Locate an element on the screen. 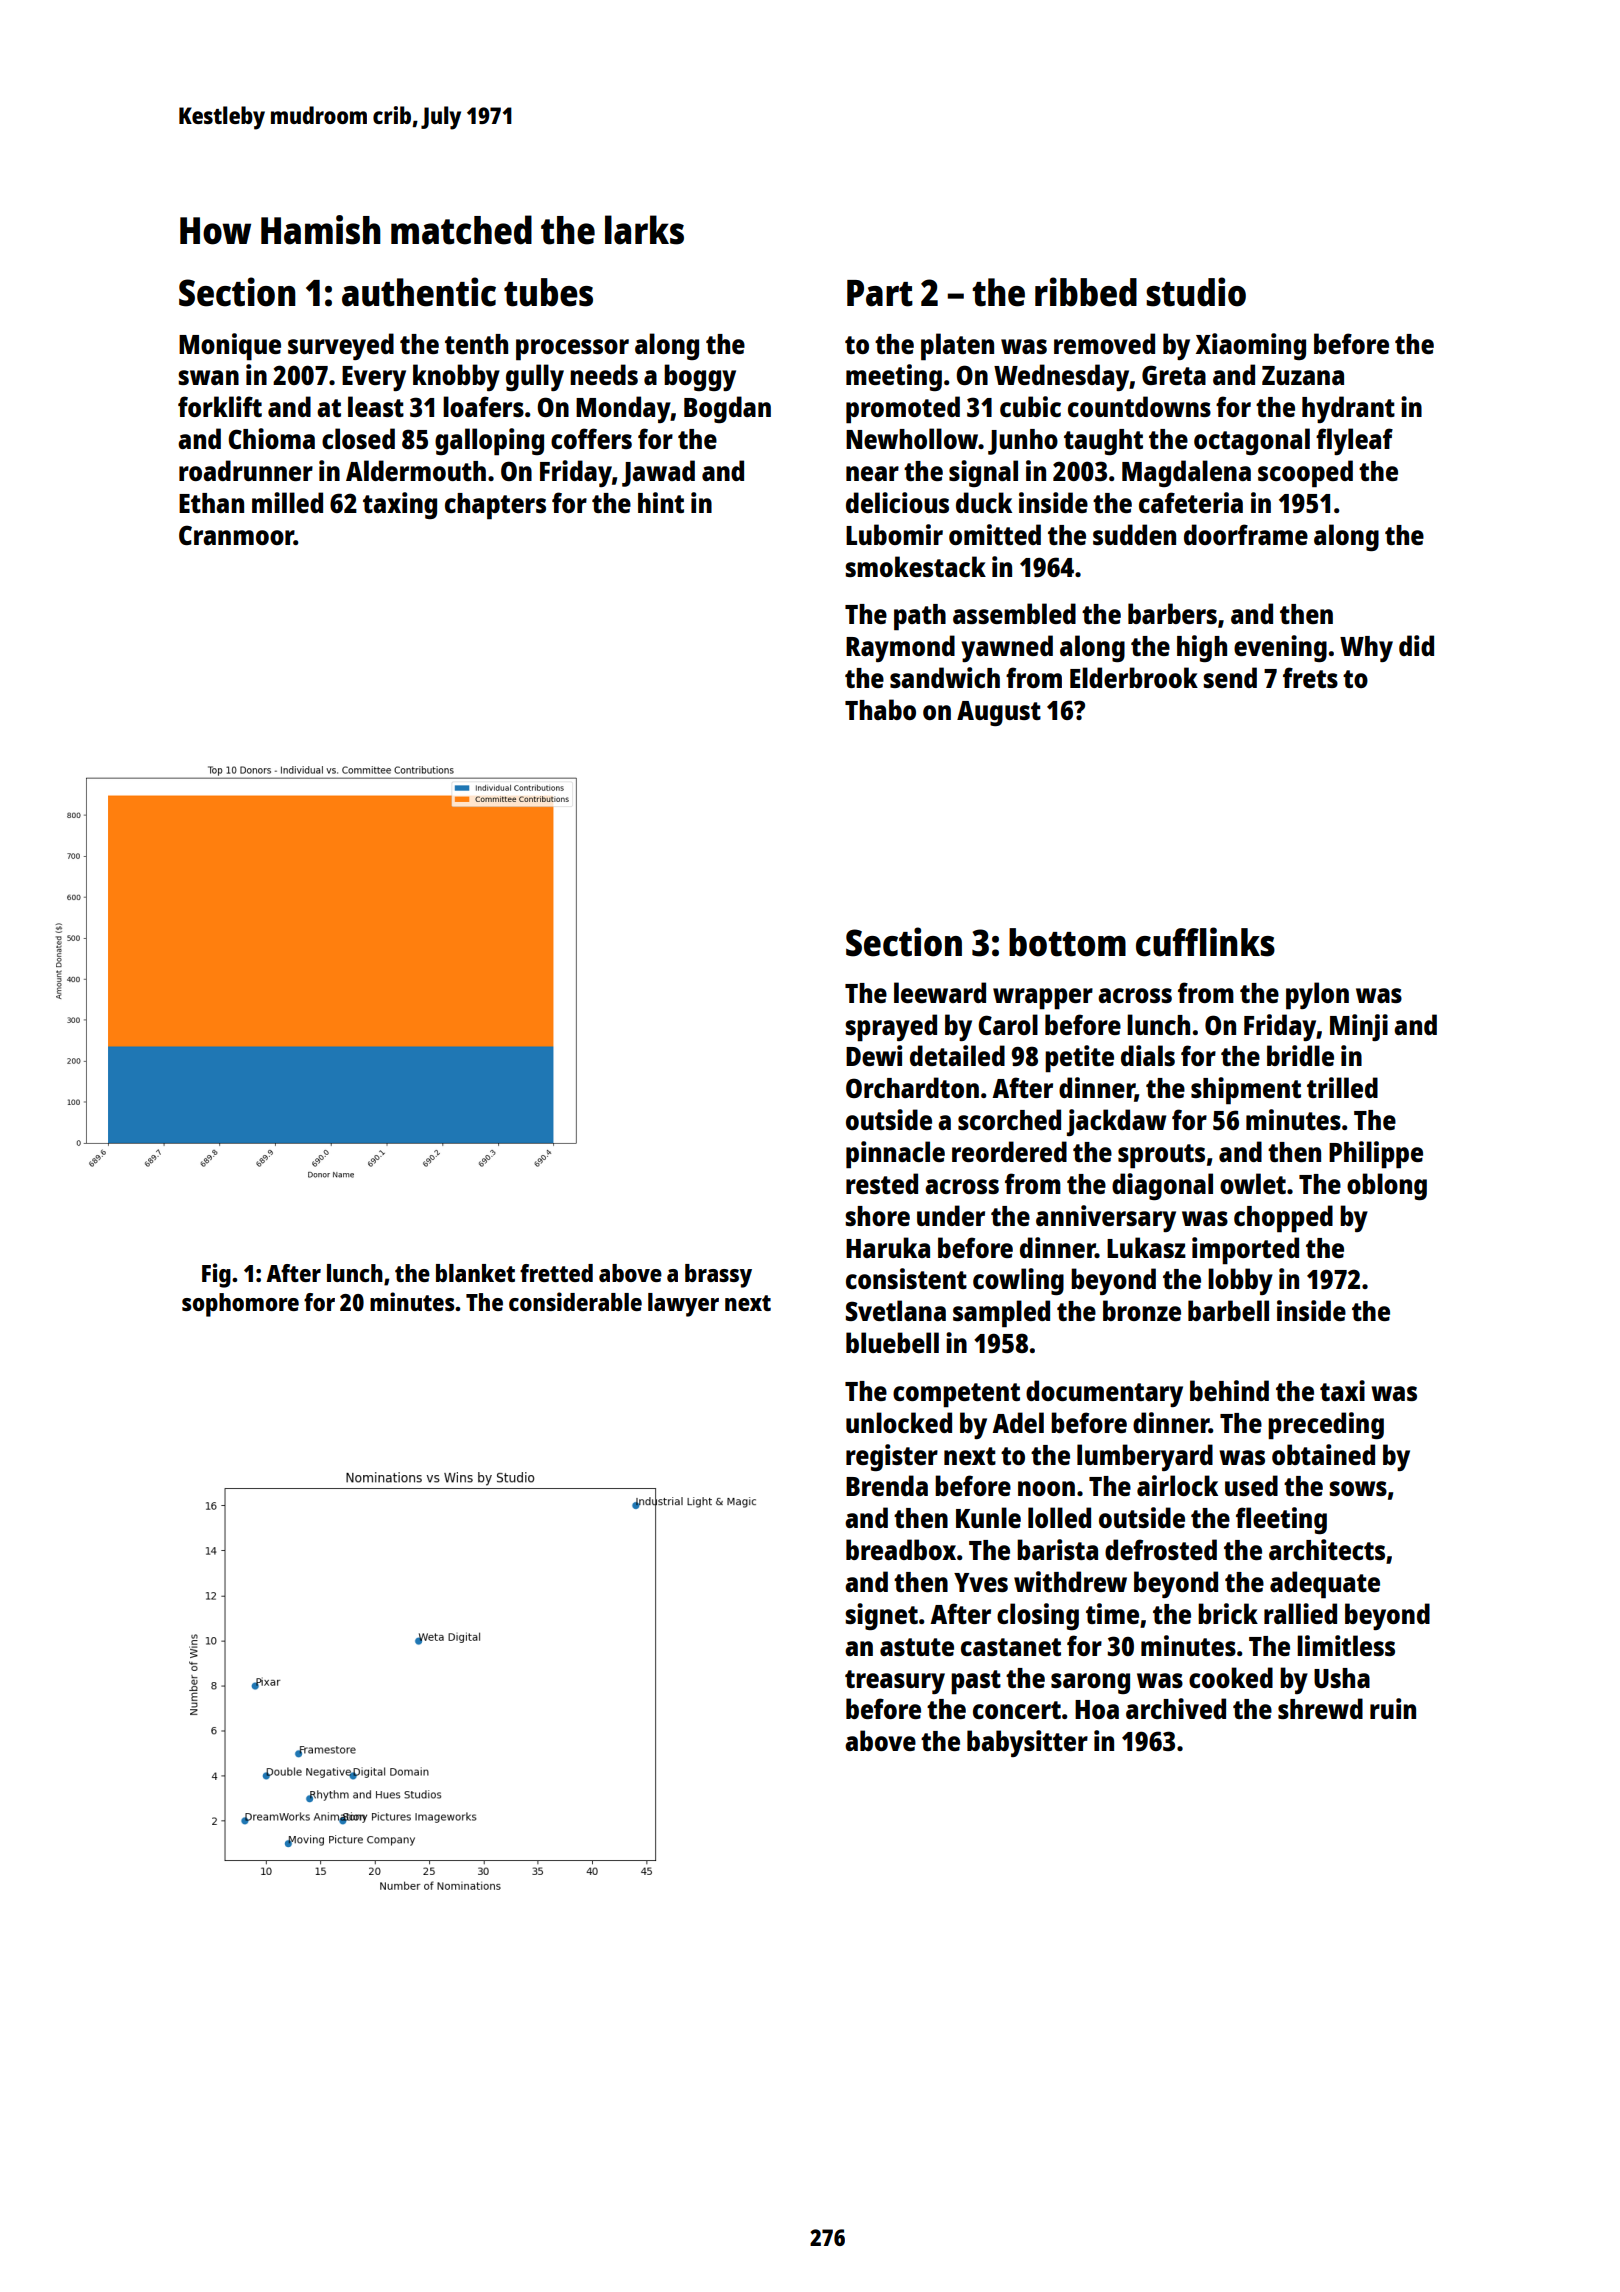 The width and height of the screenshot is (1620, 2292). Zuzana is located at coordinates (1303, 375).
